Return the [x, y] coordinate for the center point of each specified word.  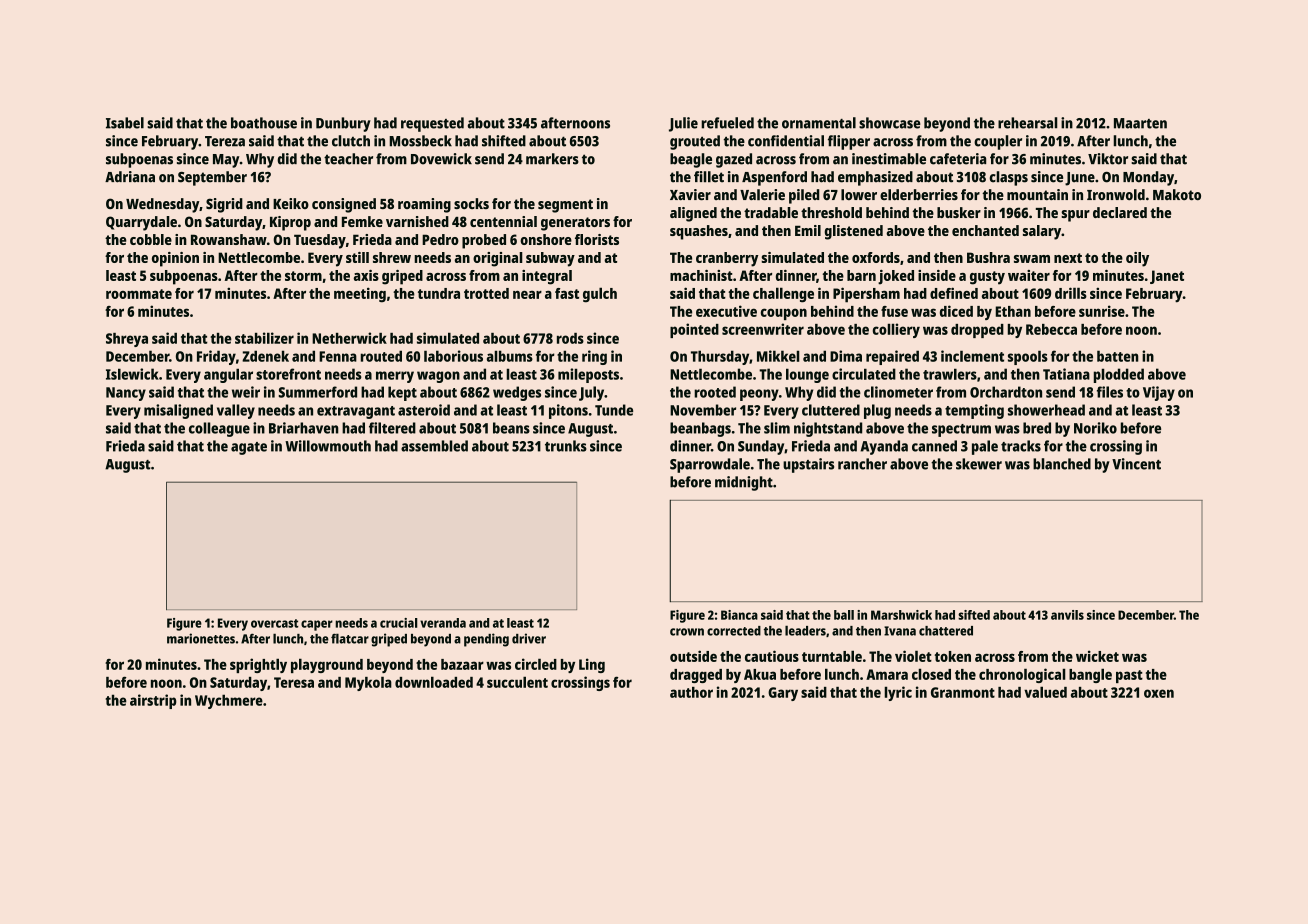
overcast [275, 623]
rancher [862, 464]
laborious [453, 356]
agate [249, 448]
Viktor [1108, 159]
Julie [683, 124]
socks [471, 203]
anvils [1067, 615]
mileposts [588, 375]
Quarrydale [141, 223]
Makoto [1177, 194]
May [226, 161]
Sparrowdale [710, 465]
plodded [1119, 375]
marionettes [201, 638]
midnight [744, 483]
